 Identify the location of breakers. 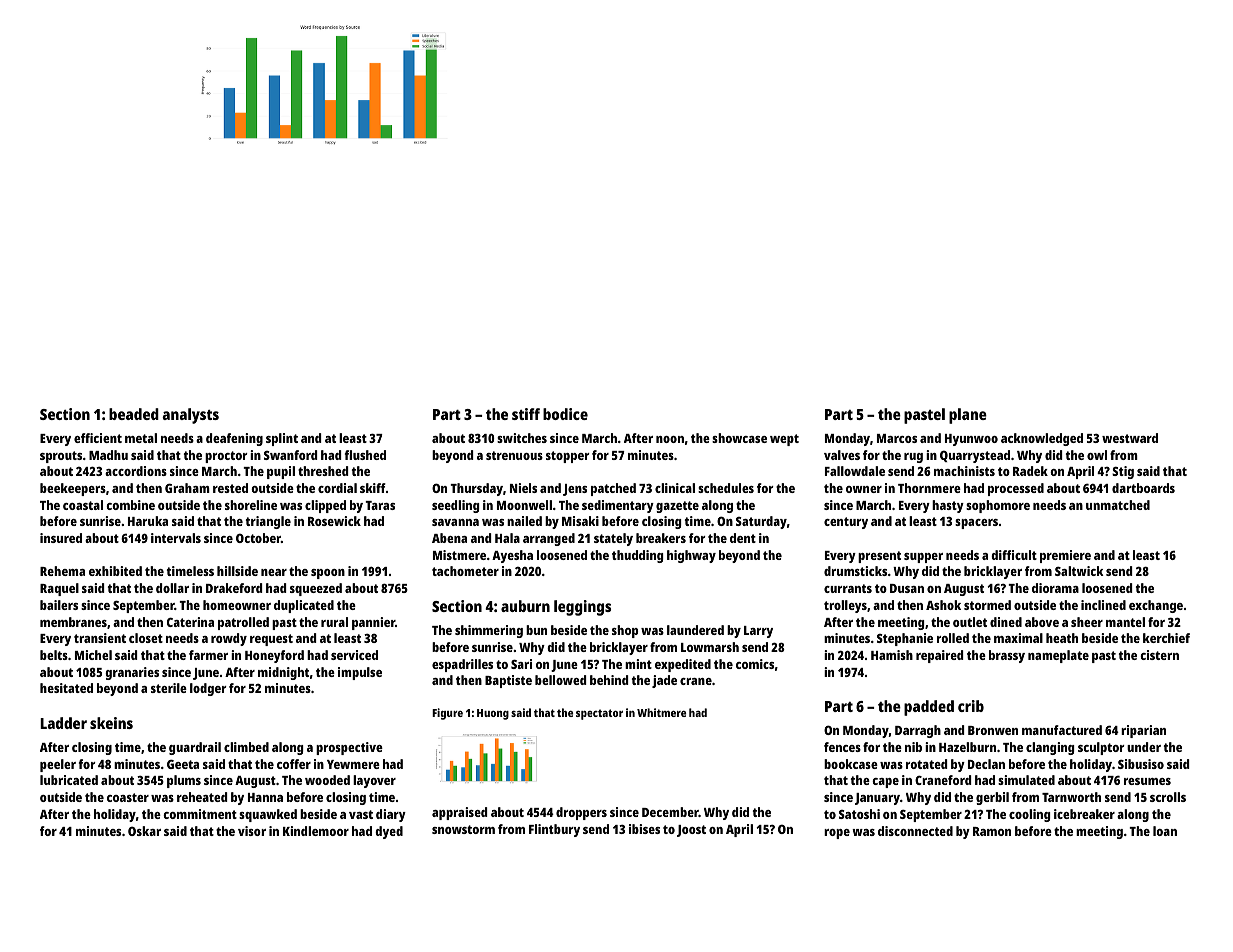
(661, 538).
